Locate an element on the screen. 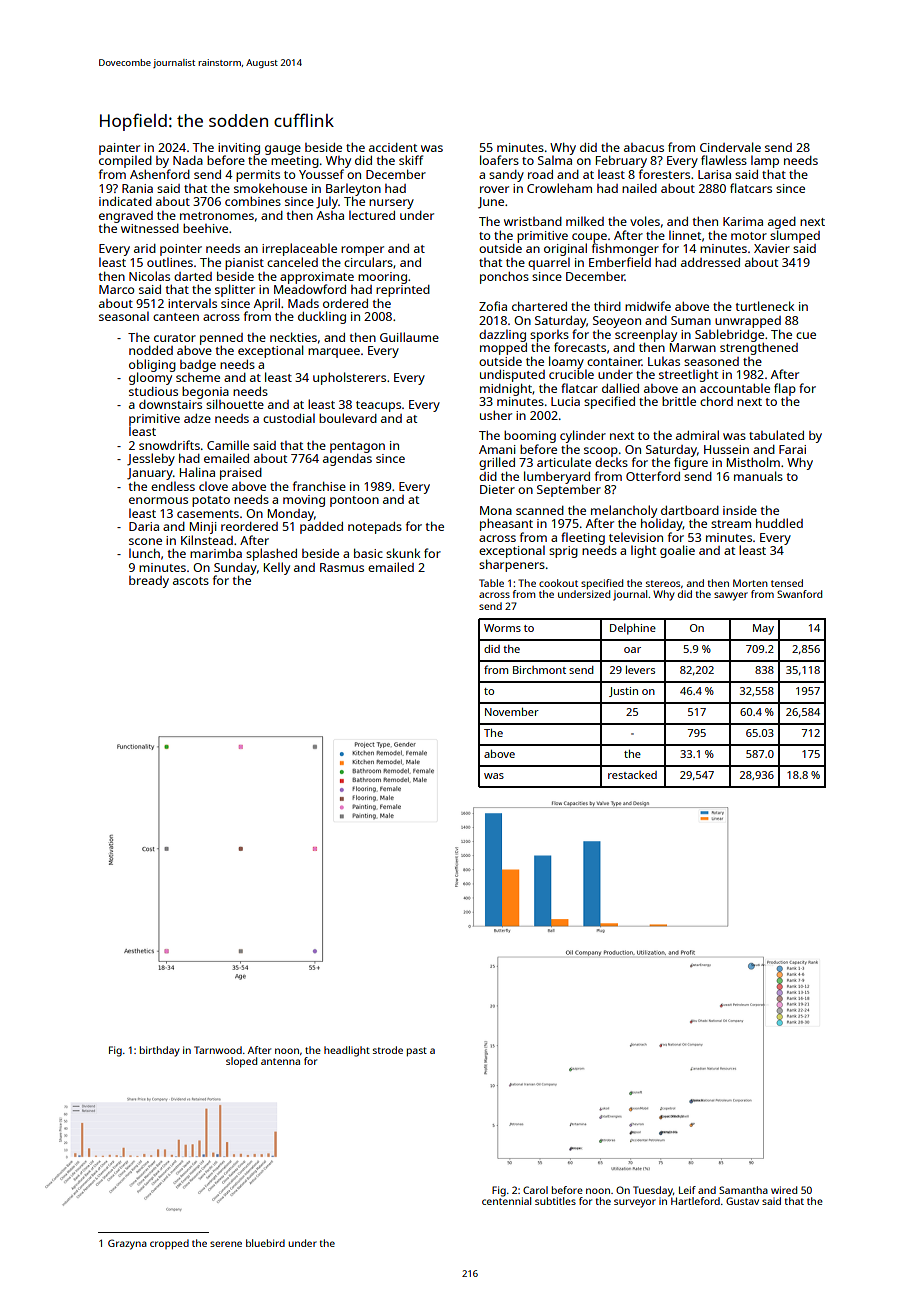 Image resolution: width=924 pixels, height=1308 pixels. Worms is located at coordinates (502, 628).
